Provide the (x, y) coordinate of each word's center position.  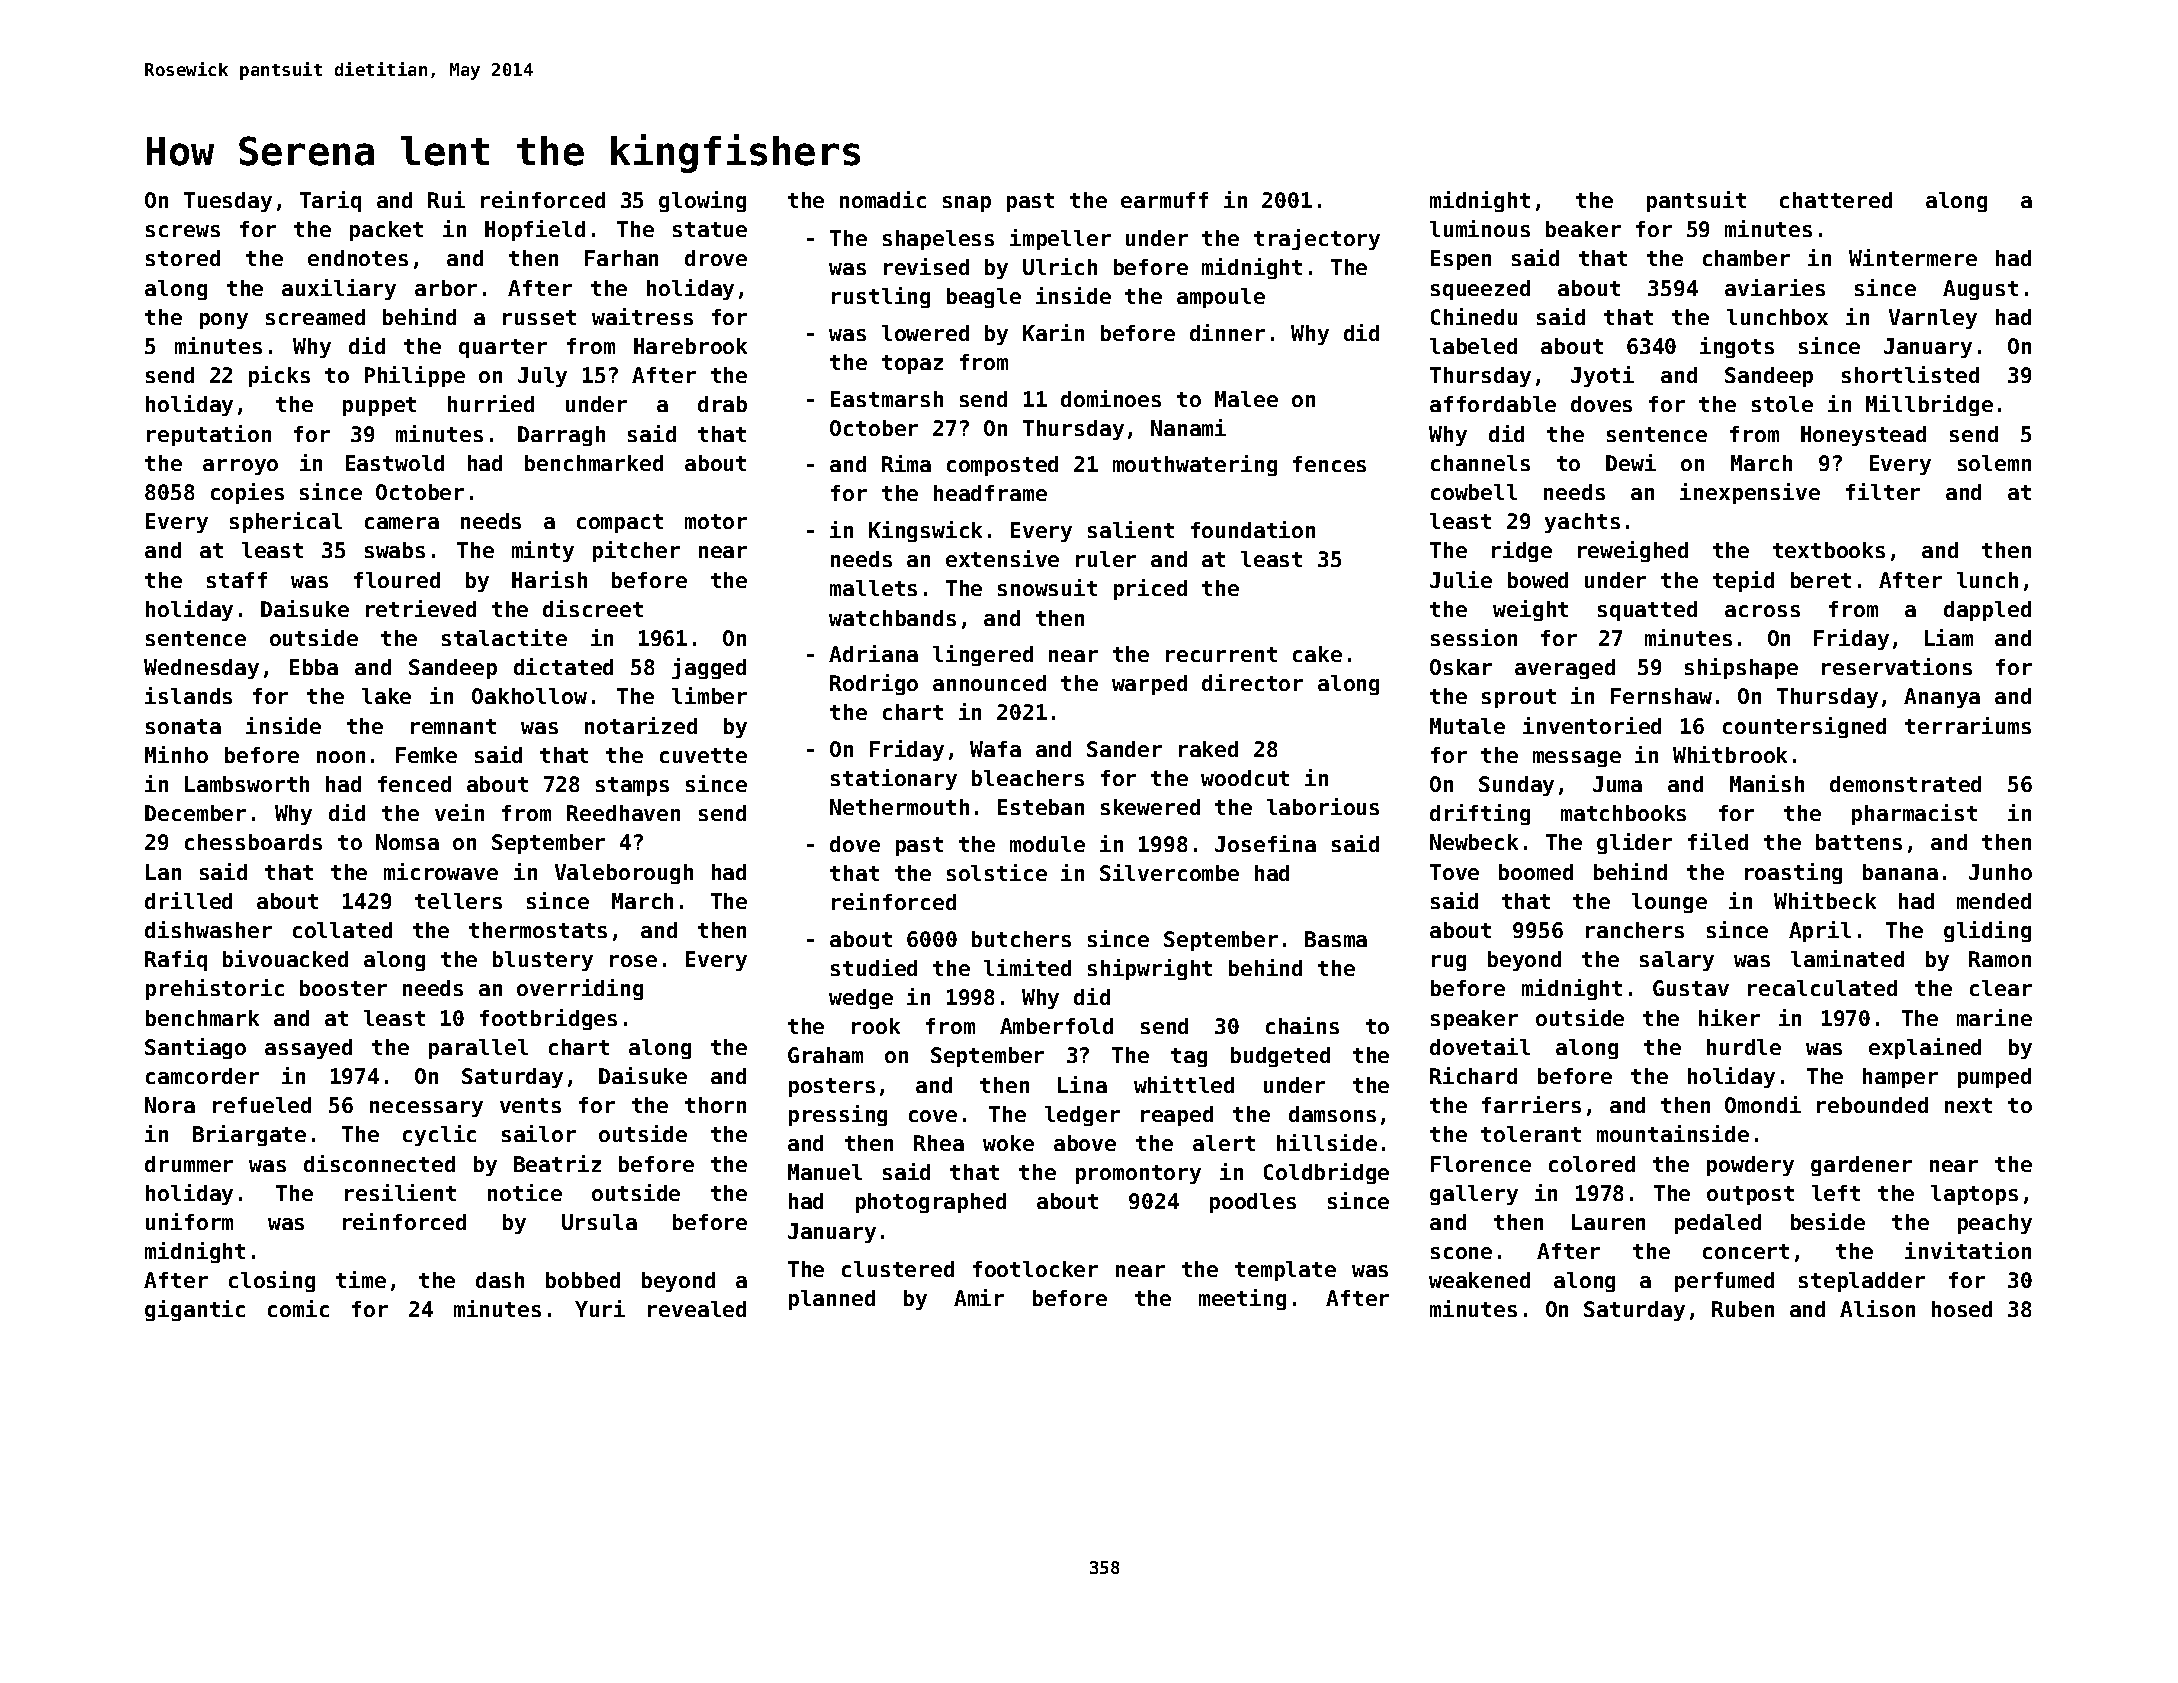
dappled (1987, 611)
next (1968, 1105)
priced (1150, 589)
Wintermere (1913, 257)
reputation (209, 435)
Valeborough (624, 874)
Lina (1082, 1084)
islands (188, 695)
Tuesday (228, 202)
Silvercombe (1169, 872)
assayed (308, 1049)
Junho (2000, 872)
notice (525, 1192)
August (1980, 290)
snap (967, 204)
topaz (912, 364)
